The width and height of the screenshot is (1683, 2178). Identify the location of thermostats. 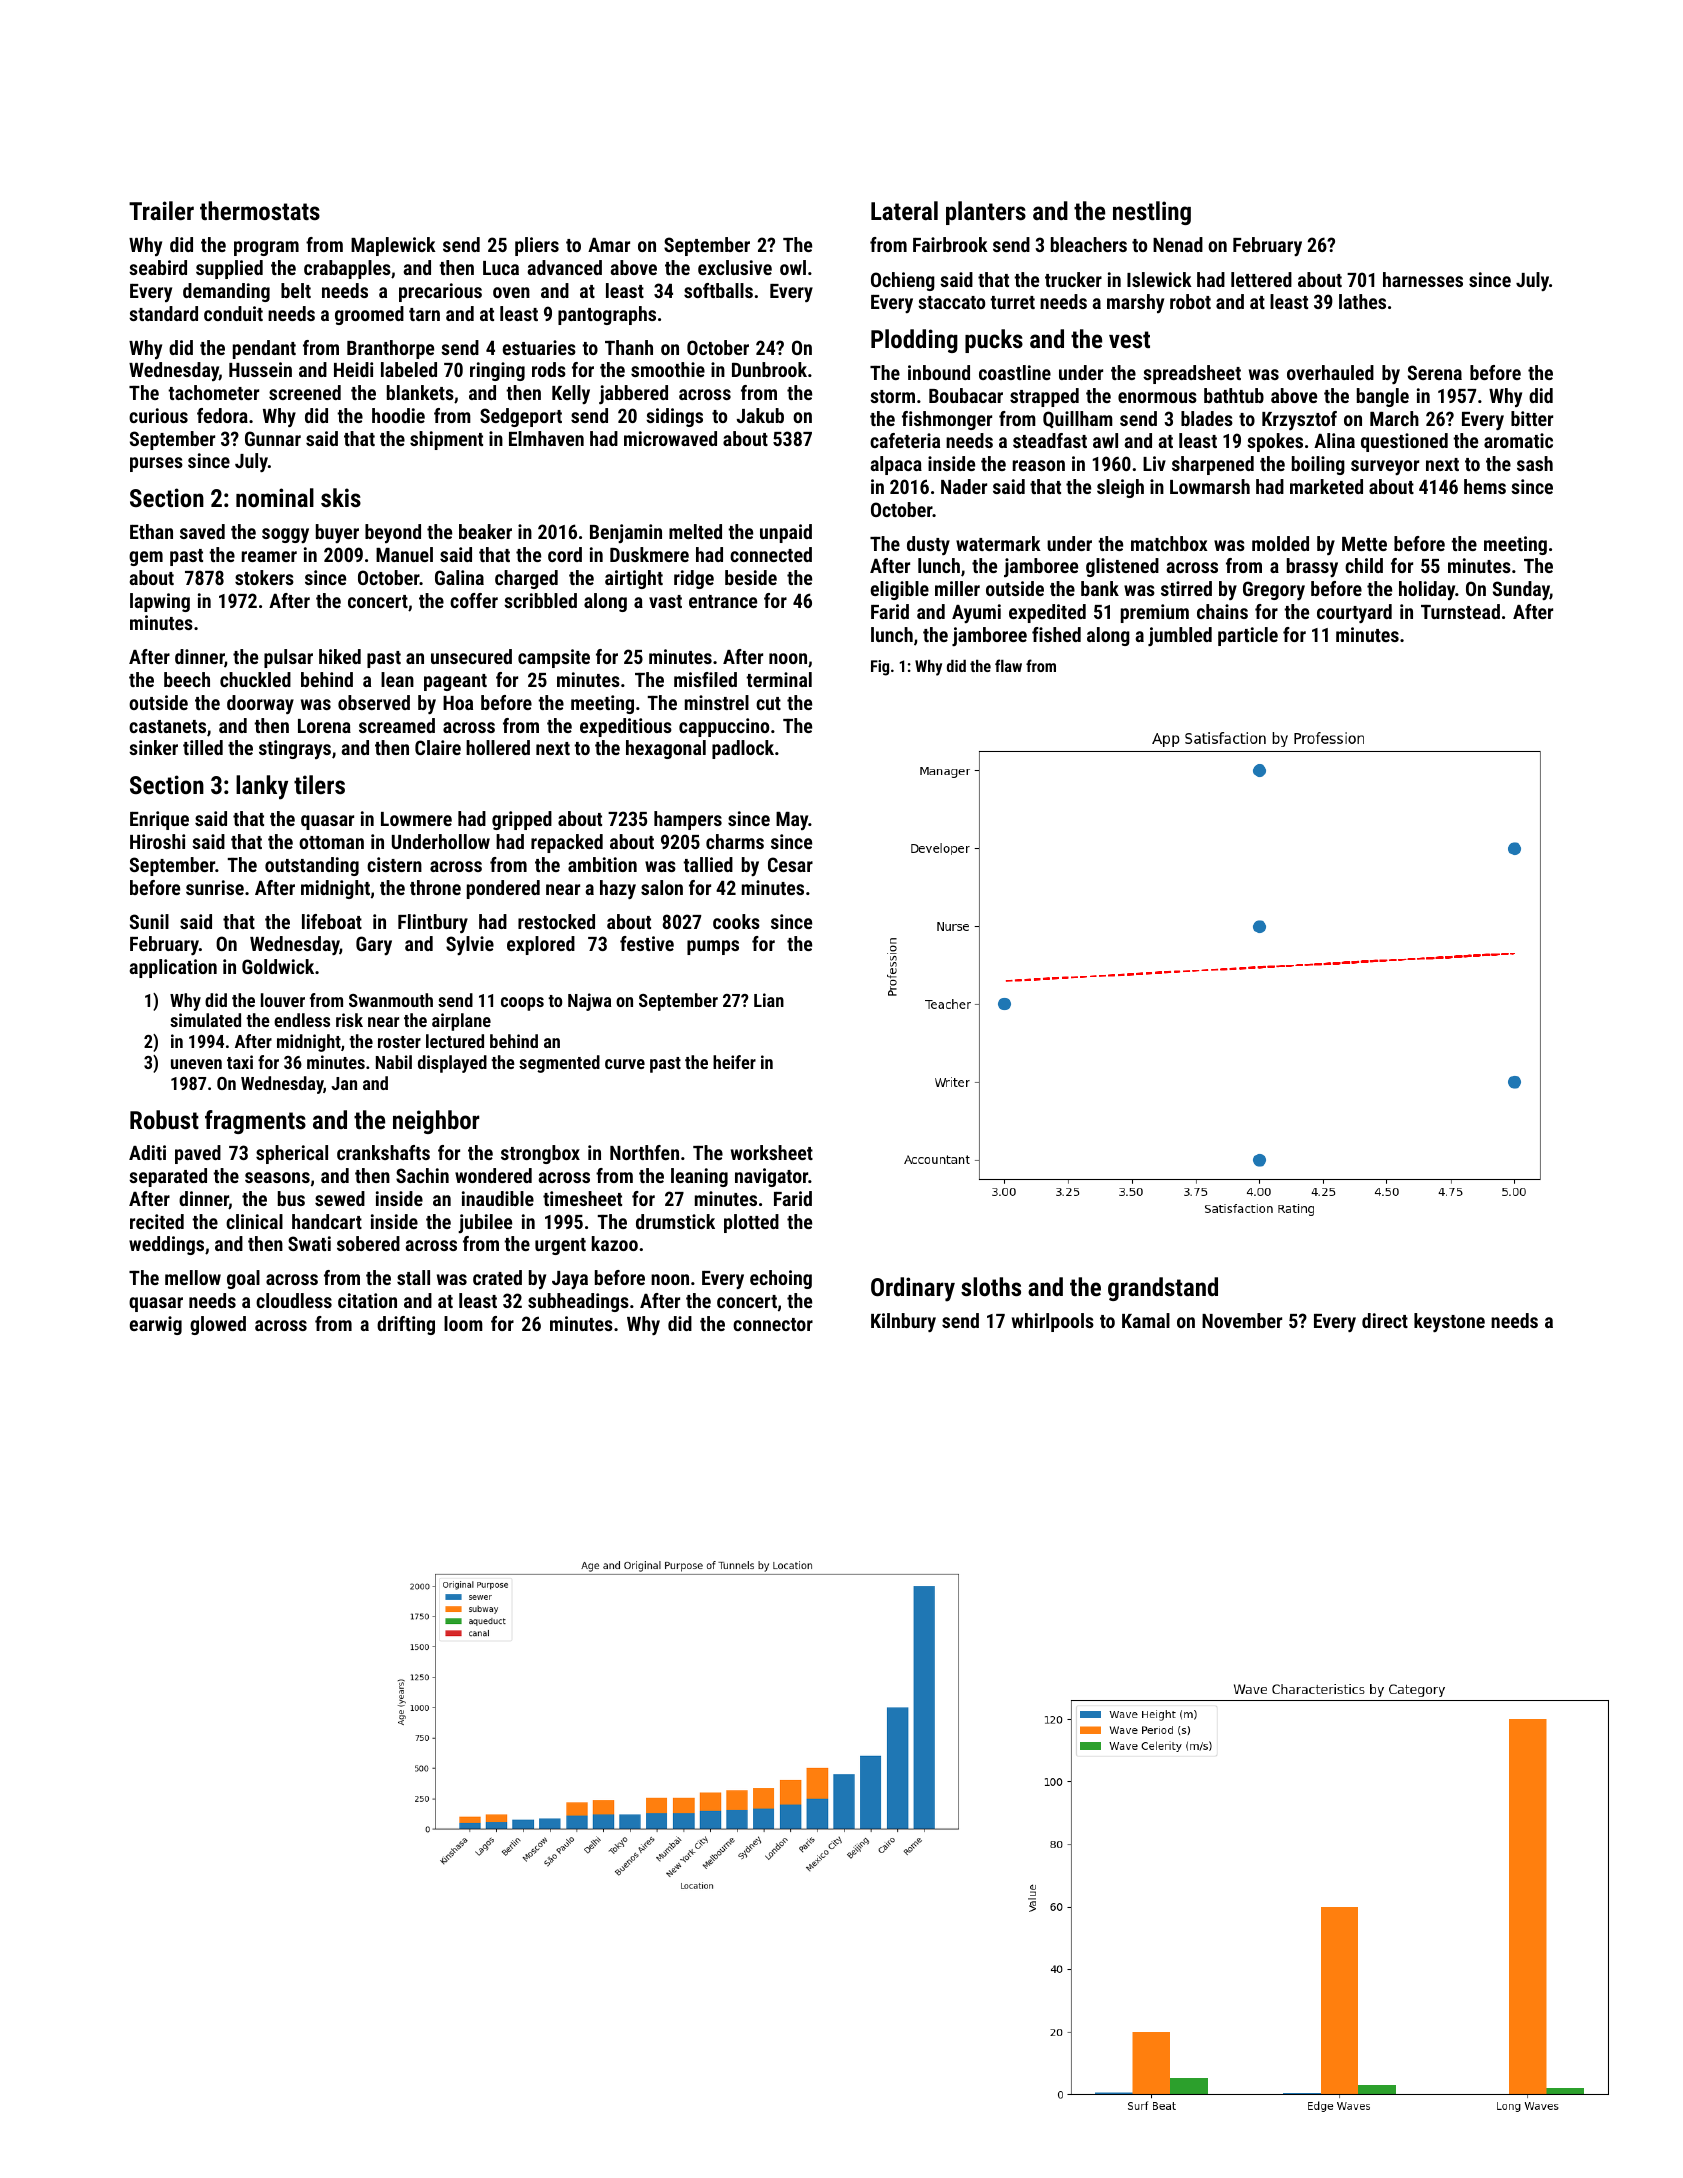
(260, 210).
